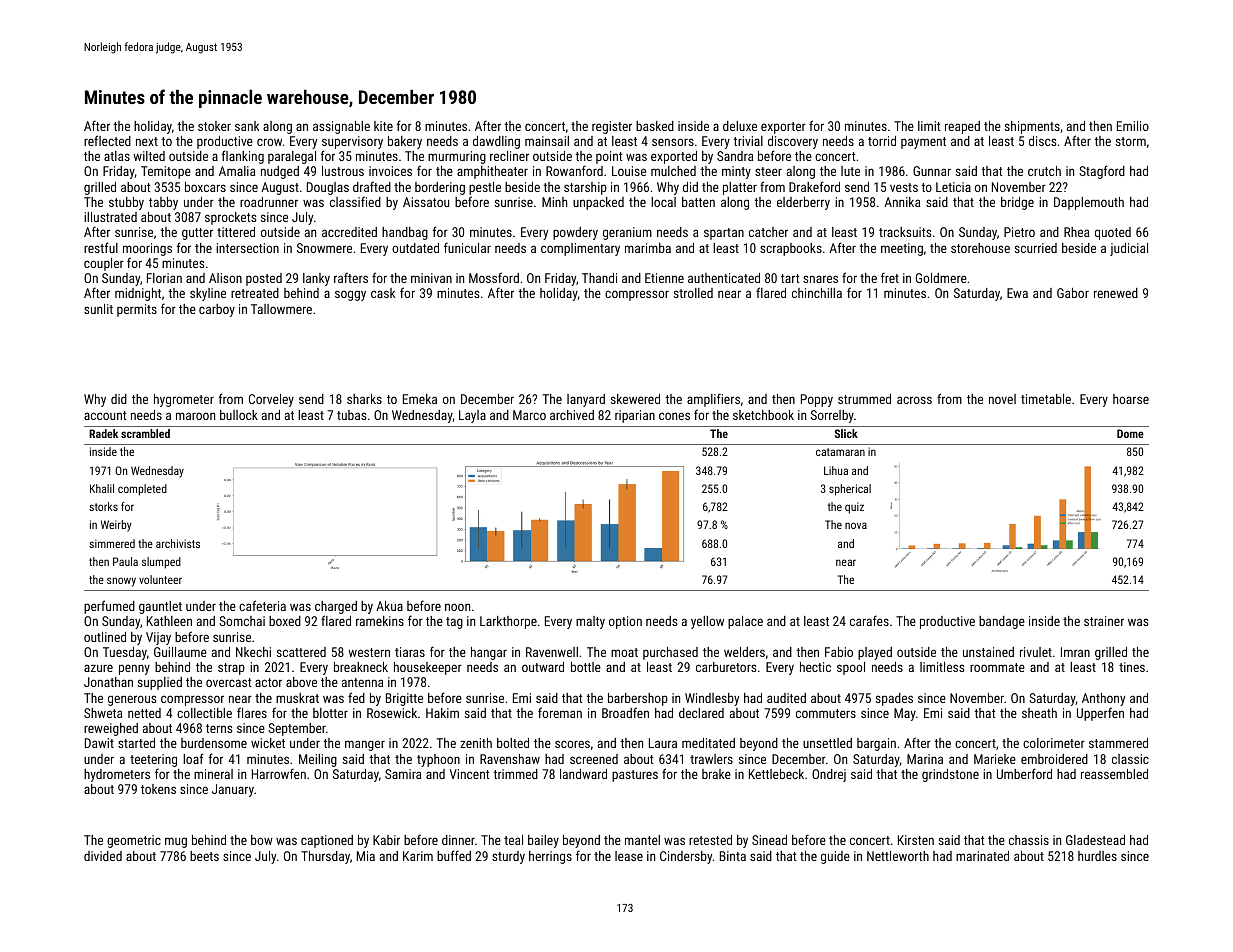 The image size is (1233, 952). What do you see at coordinates (1017, 293) in the page?
I see `Ewa` at bounding box center [1017, 293].
